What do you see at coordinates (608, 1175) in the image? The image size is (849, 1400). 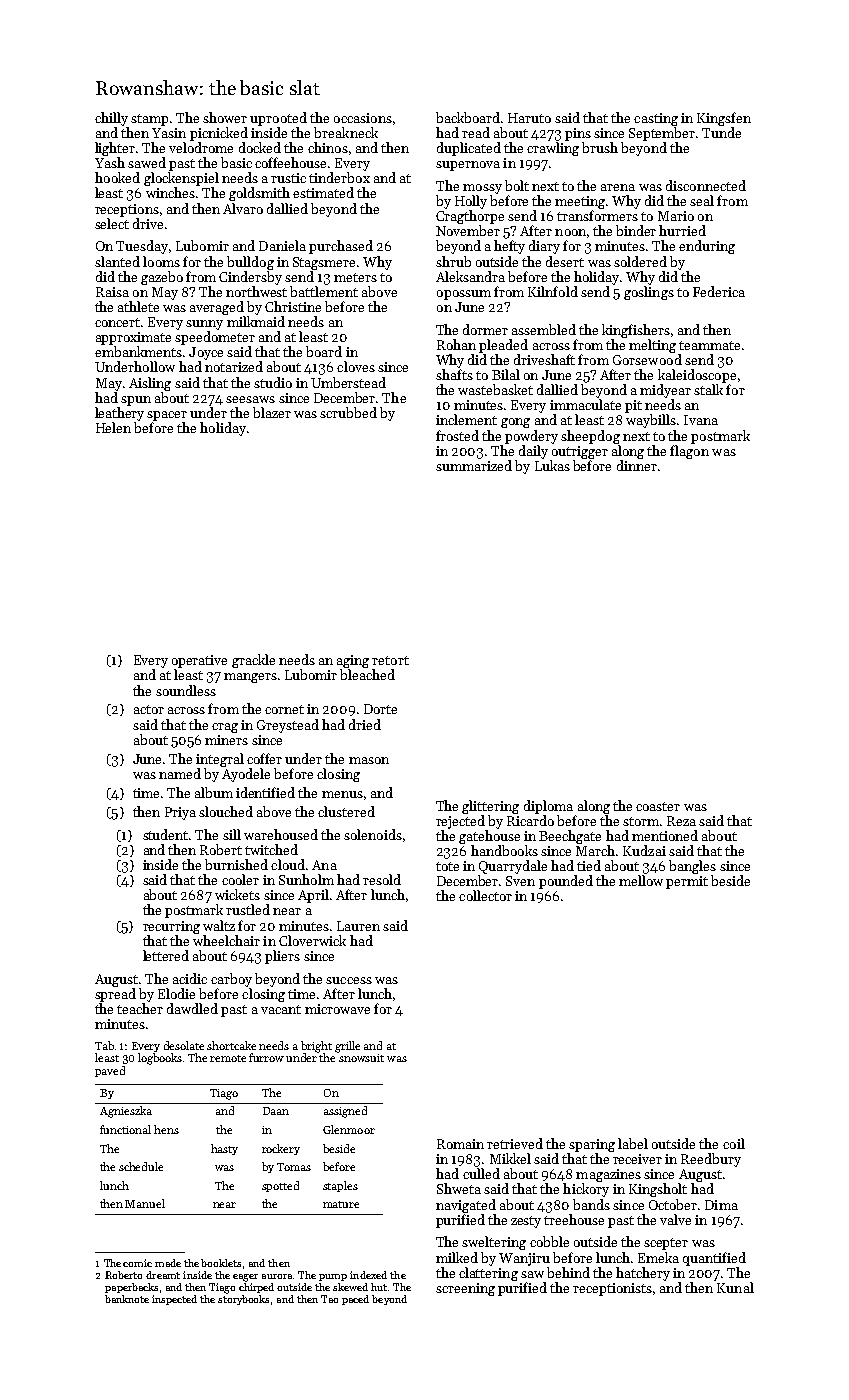 I see `magazines` at bounding box center [608, 1175].
